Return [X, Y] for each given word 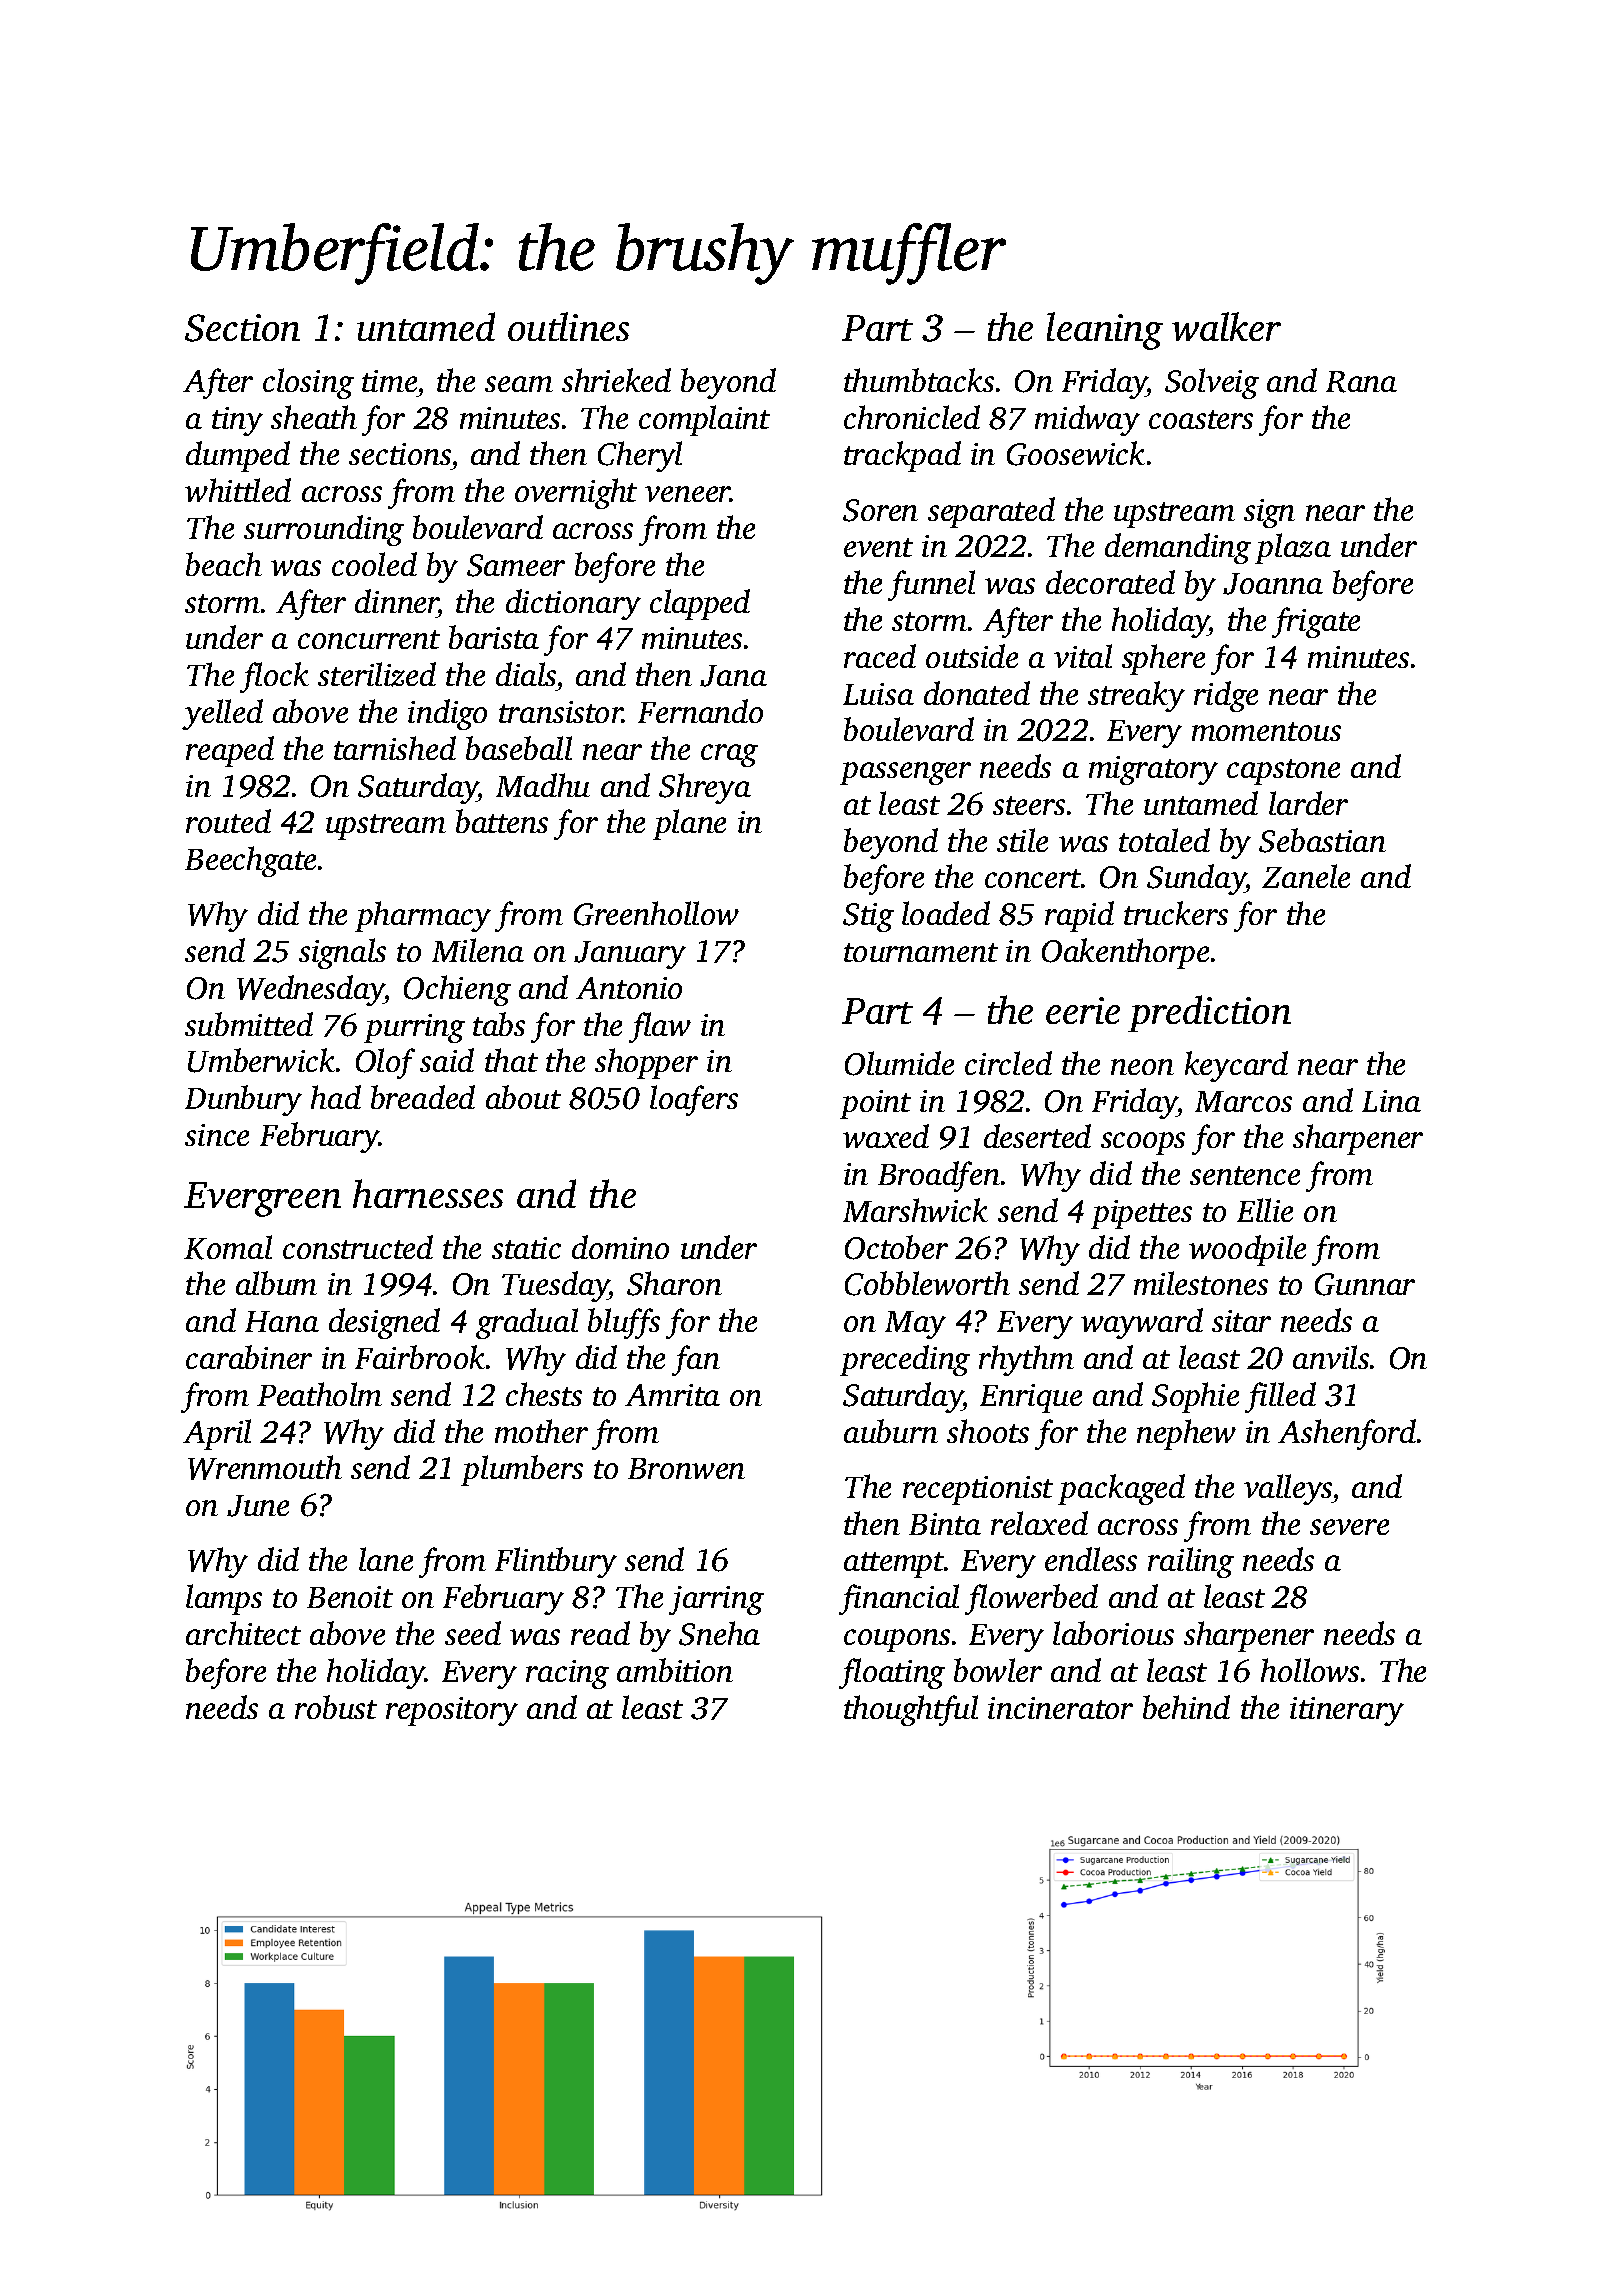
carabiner [249, 1357]
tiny [237, 421]
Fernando [700, 711]
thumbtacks [919, 380]
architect [243, 1633]
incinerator [1060, 1708]
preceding [905, 1360]
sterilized [377, 674]
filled [1280, 1397]
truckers [1176, 913]
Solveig [1212, 383]
